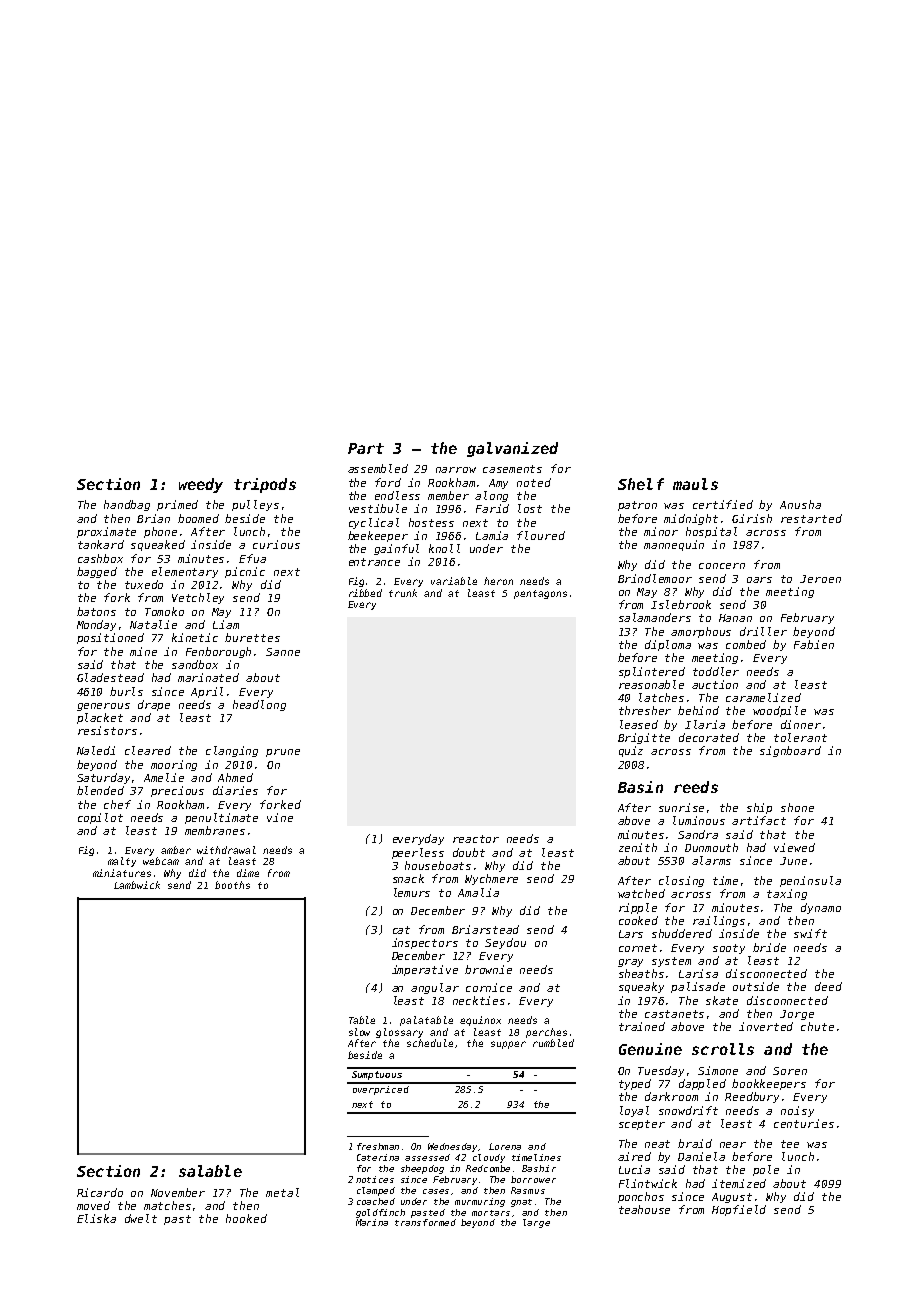 The image size is (924, 1308). I want to click on Girish, so click(752, 518).
